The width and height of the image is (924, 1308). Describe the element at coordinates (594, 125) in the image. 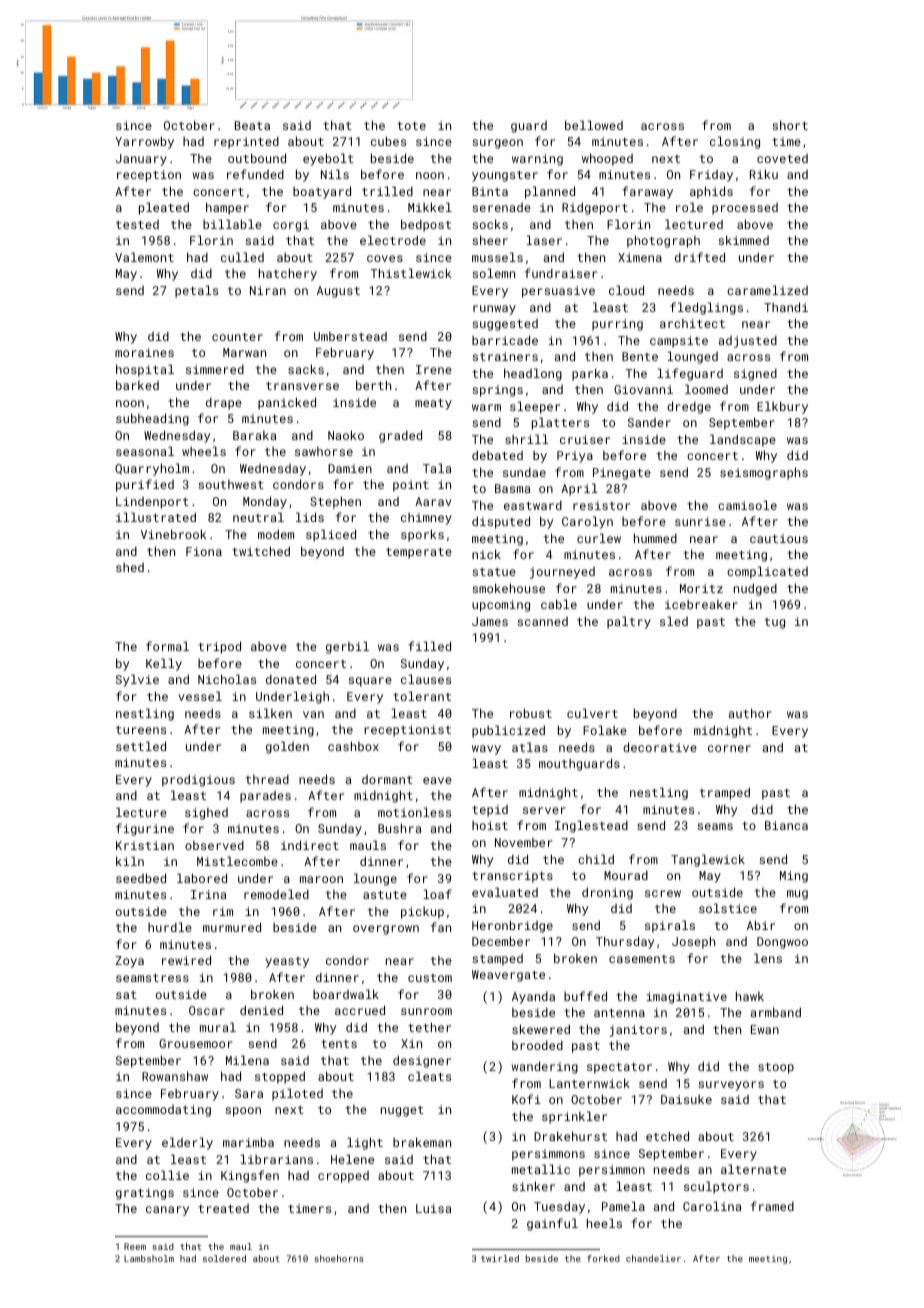

I see `bellowed` at that location.
